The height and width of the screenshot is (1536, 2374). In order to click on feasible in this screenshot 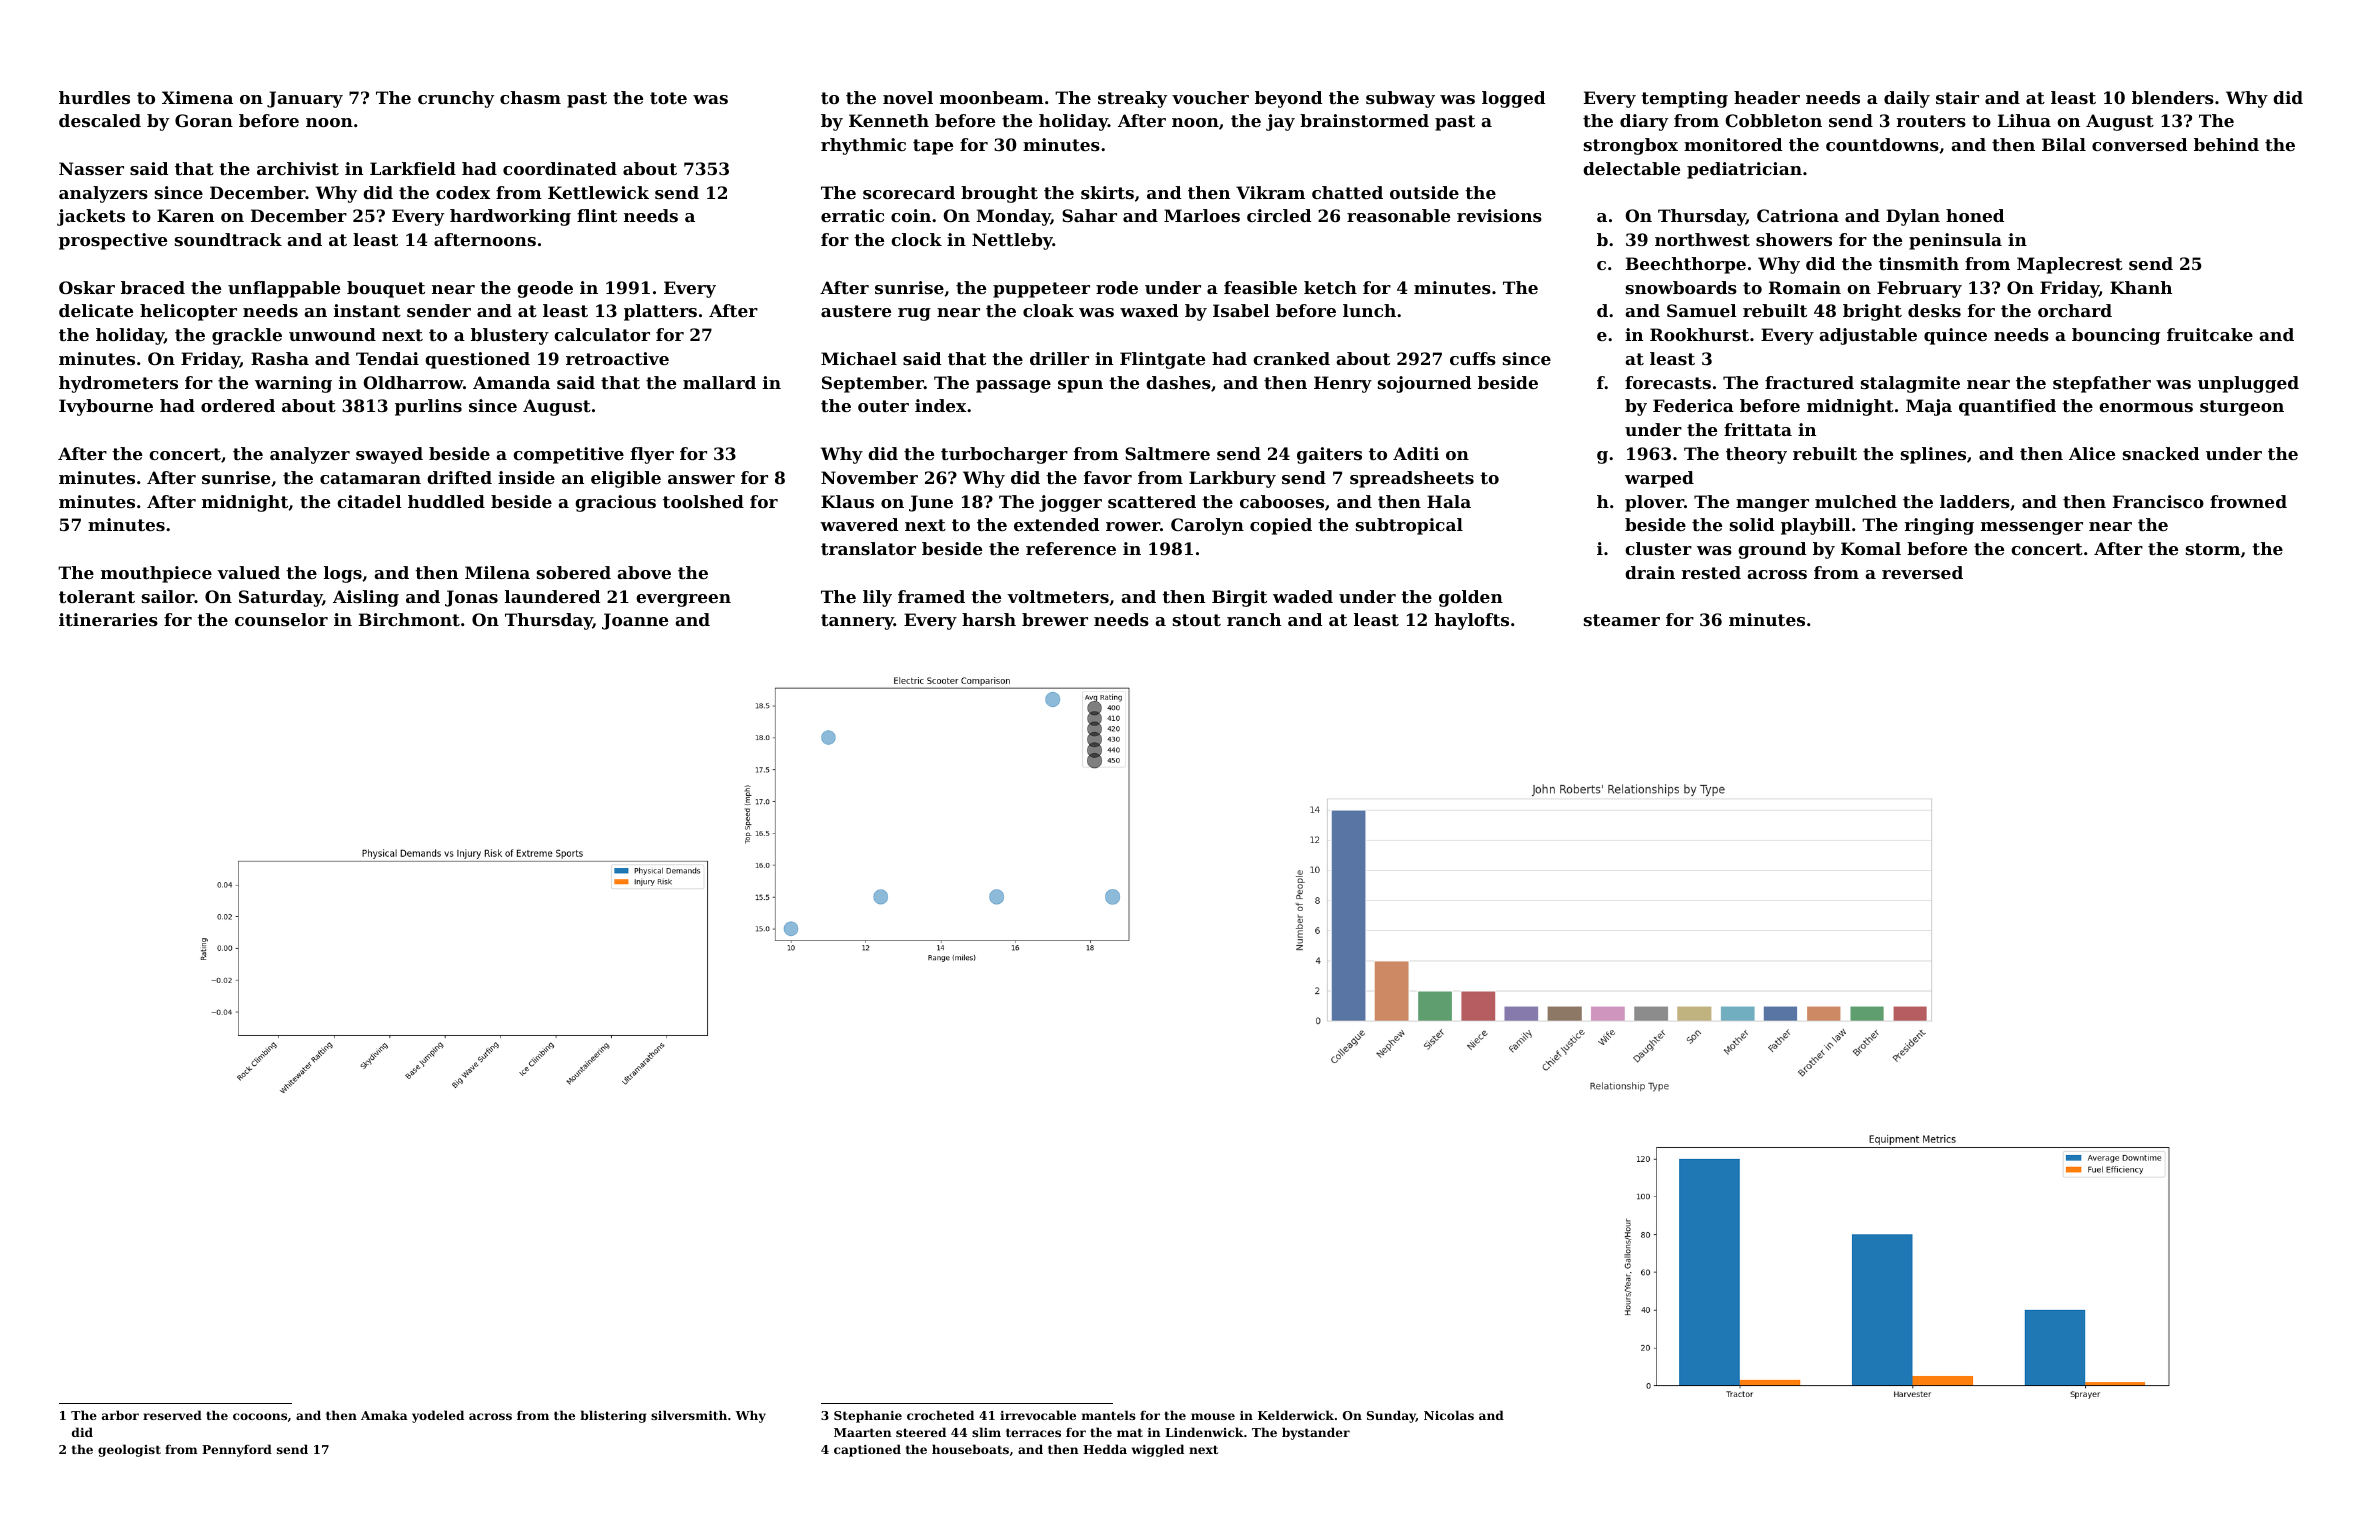, I will do `click(1260, 287)`.
